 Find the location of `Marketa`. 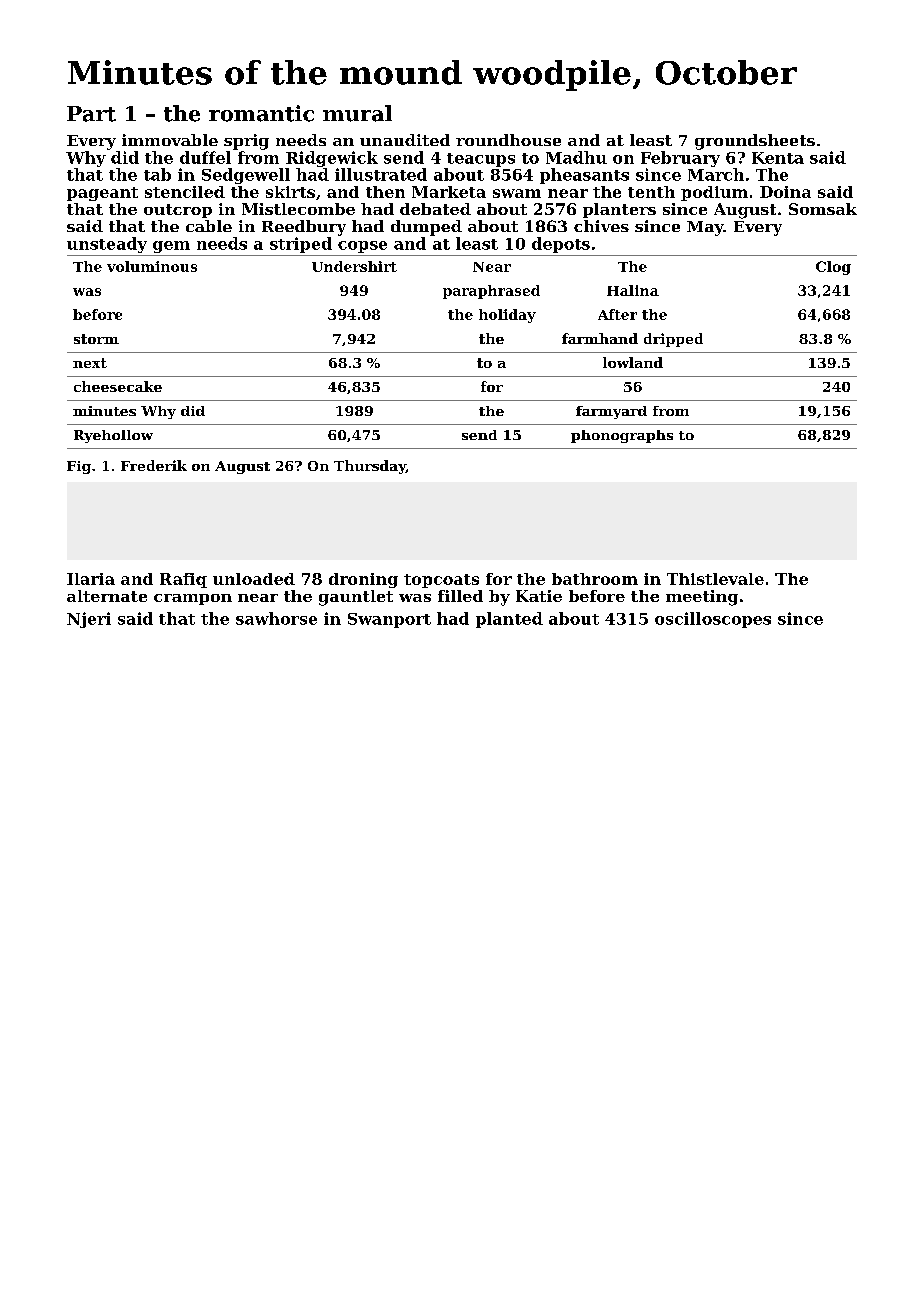

Marketa is located at coordinates (449, 192).
